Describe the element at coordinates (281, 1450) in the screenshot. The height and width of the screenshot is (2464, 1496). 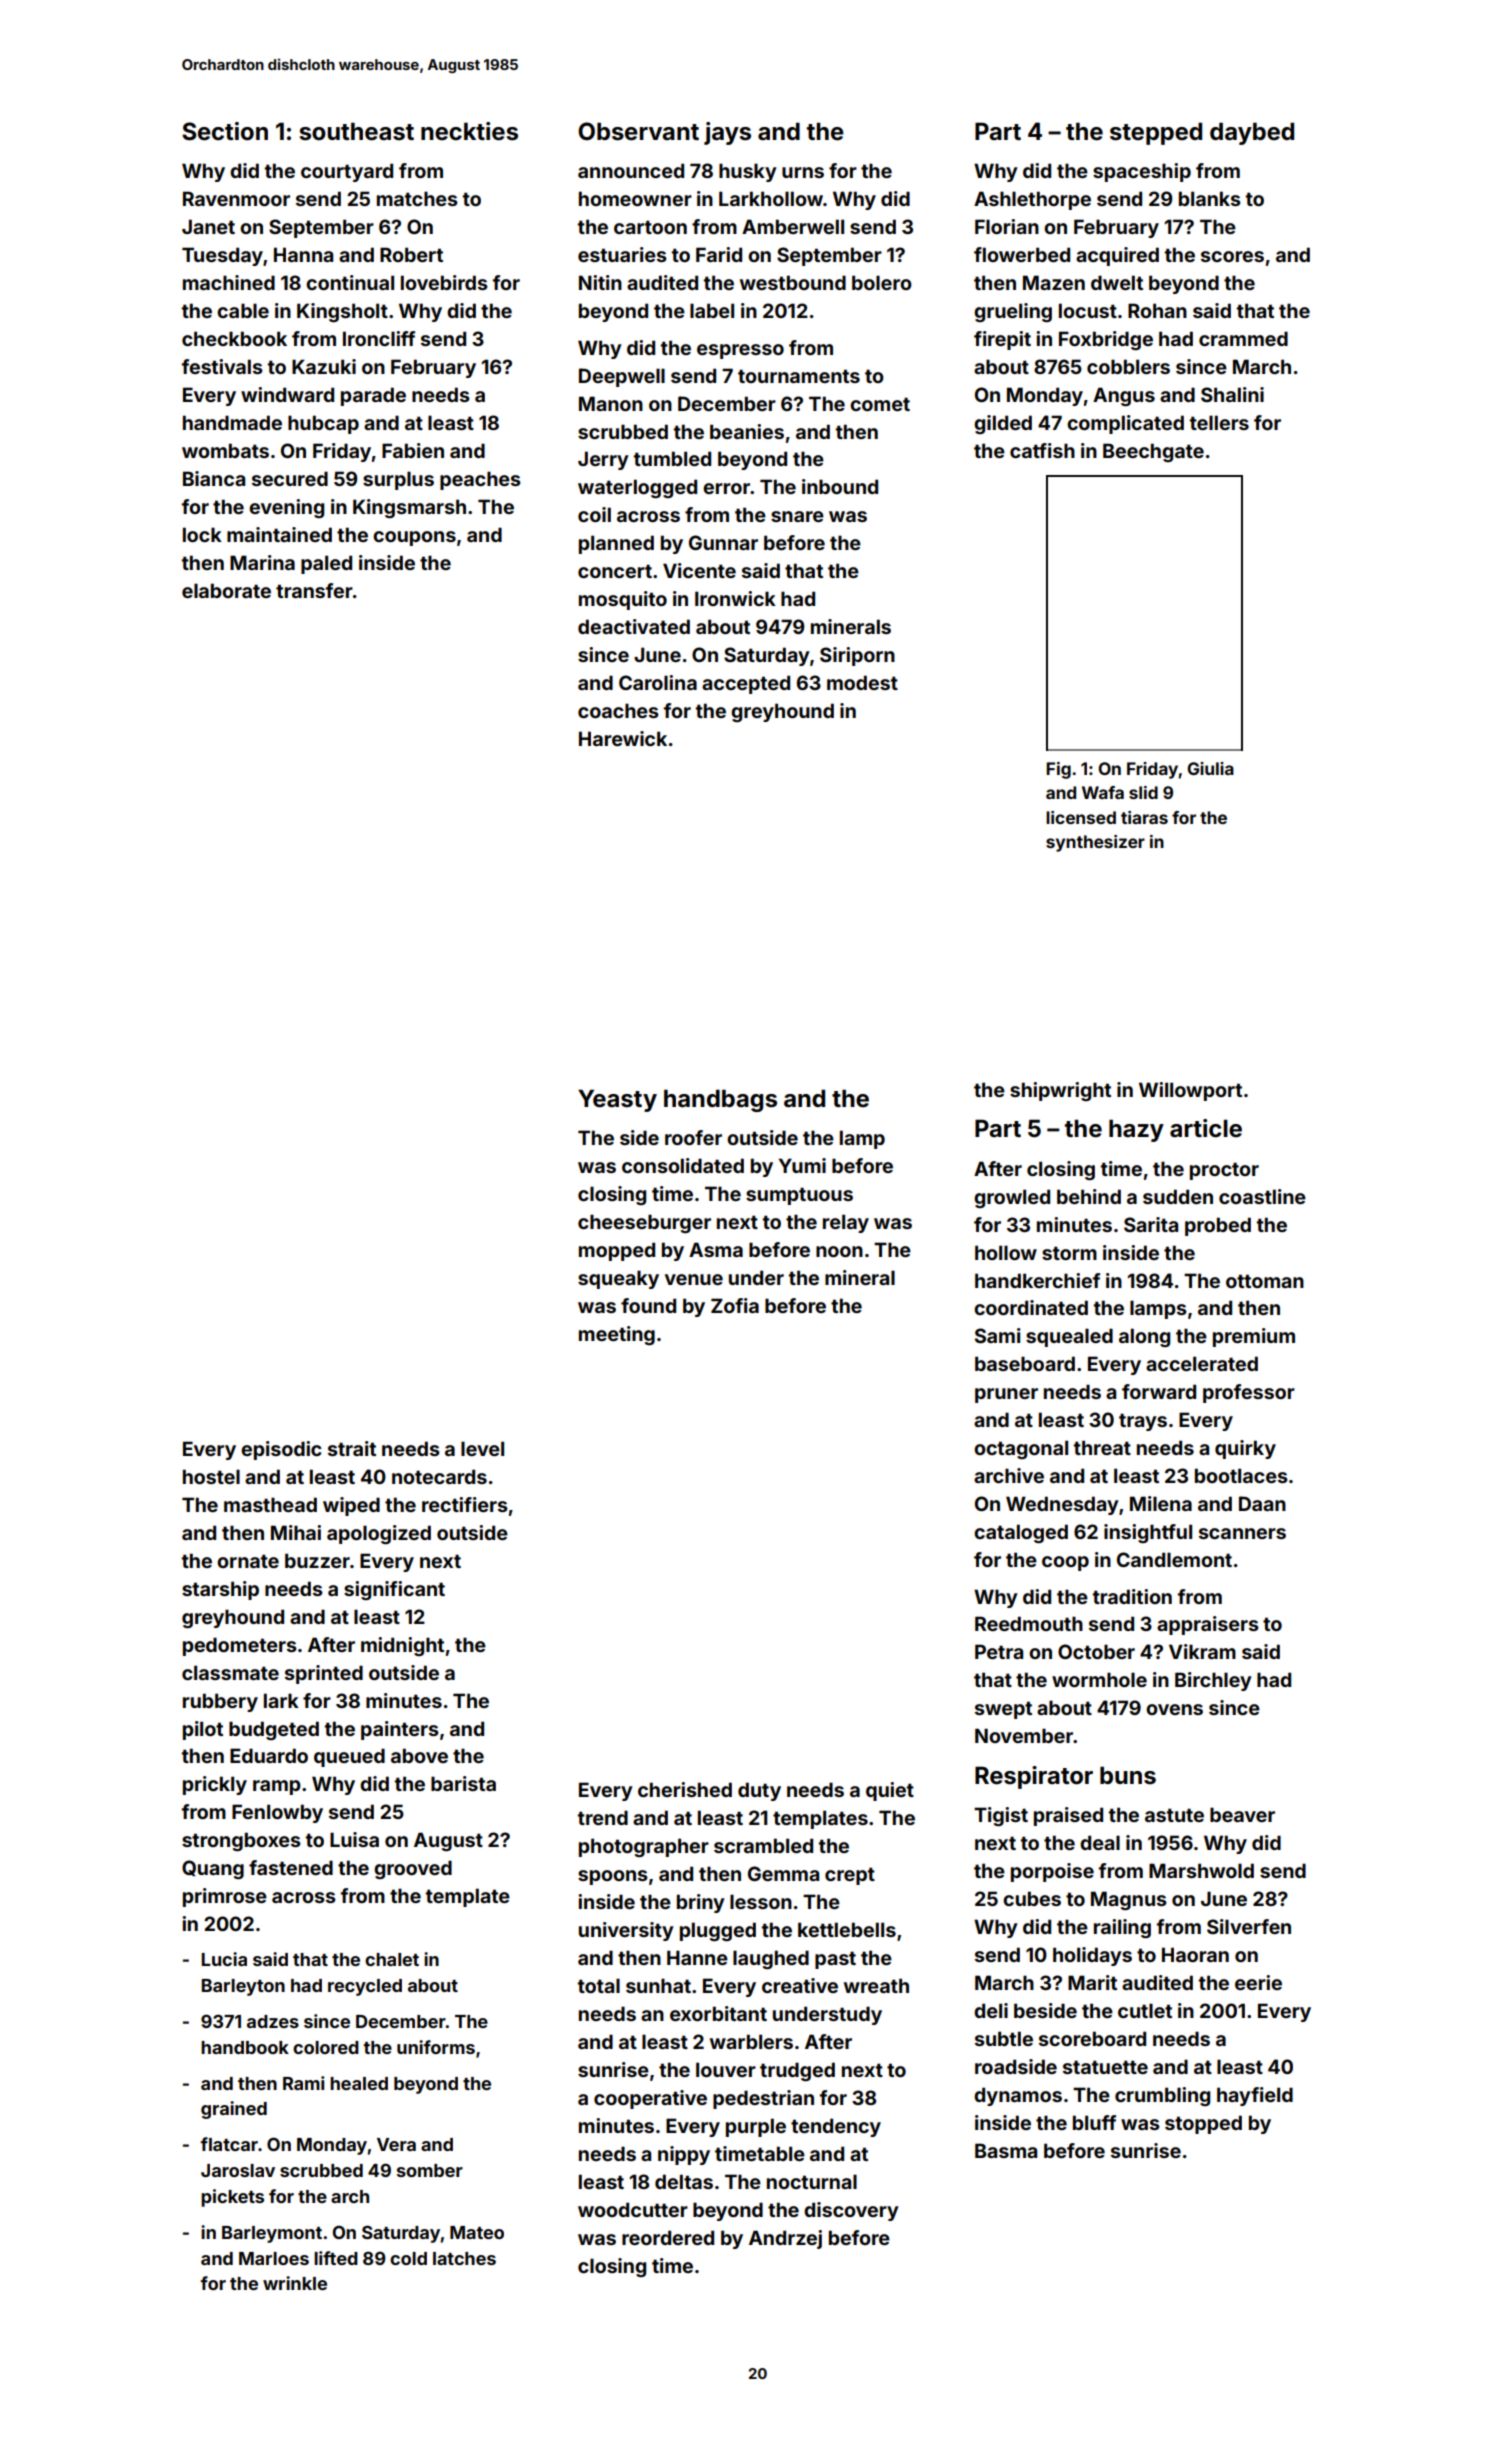
I see `episodic` at that location.
